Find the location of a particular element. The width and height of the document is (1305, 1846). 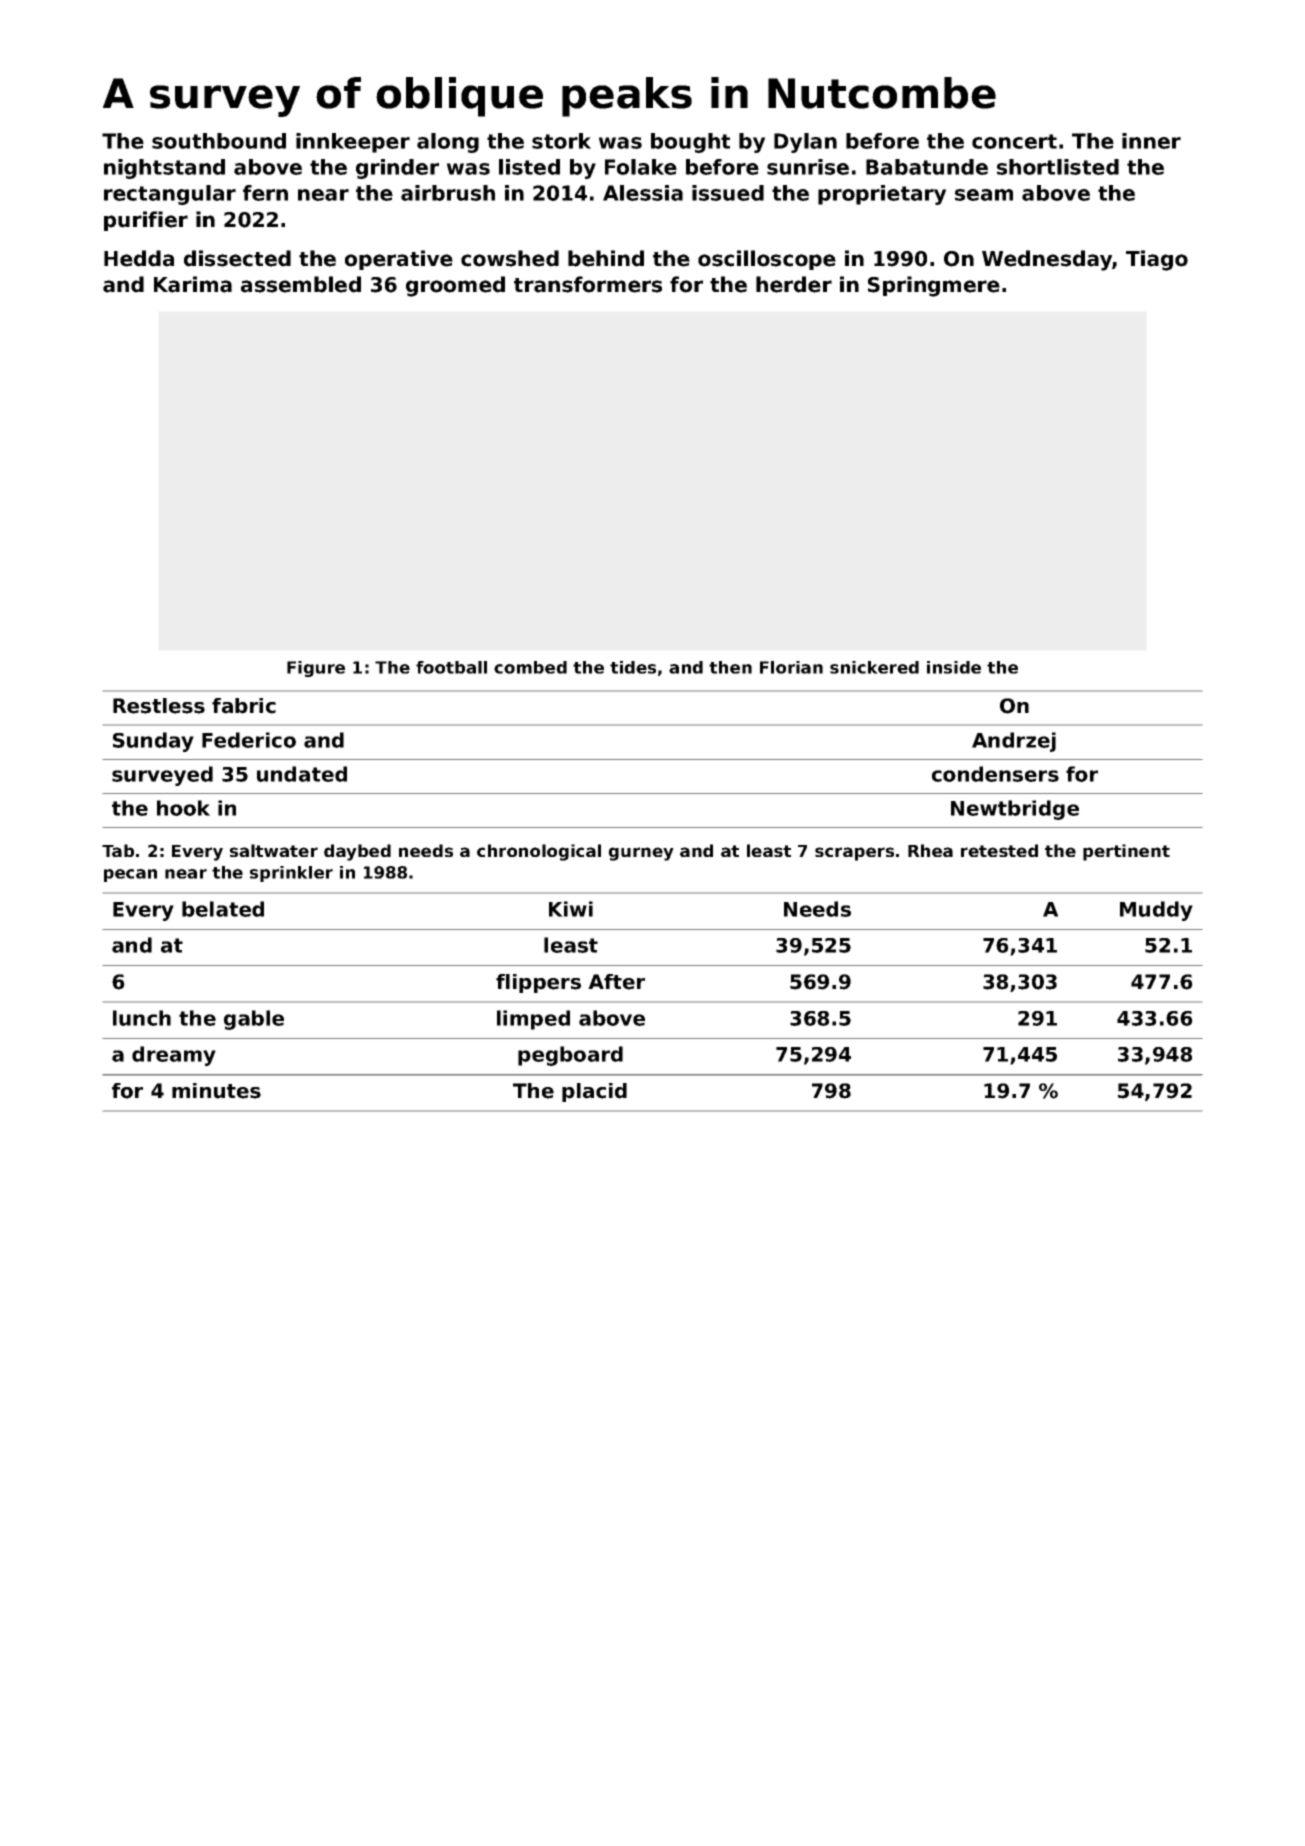

Kiwi is located at coordinates (571, 909).
